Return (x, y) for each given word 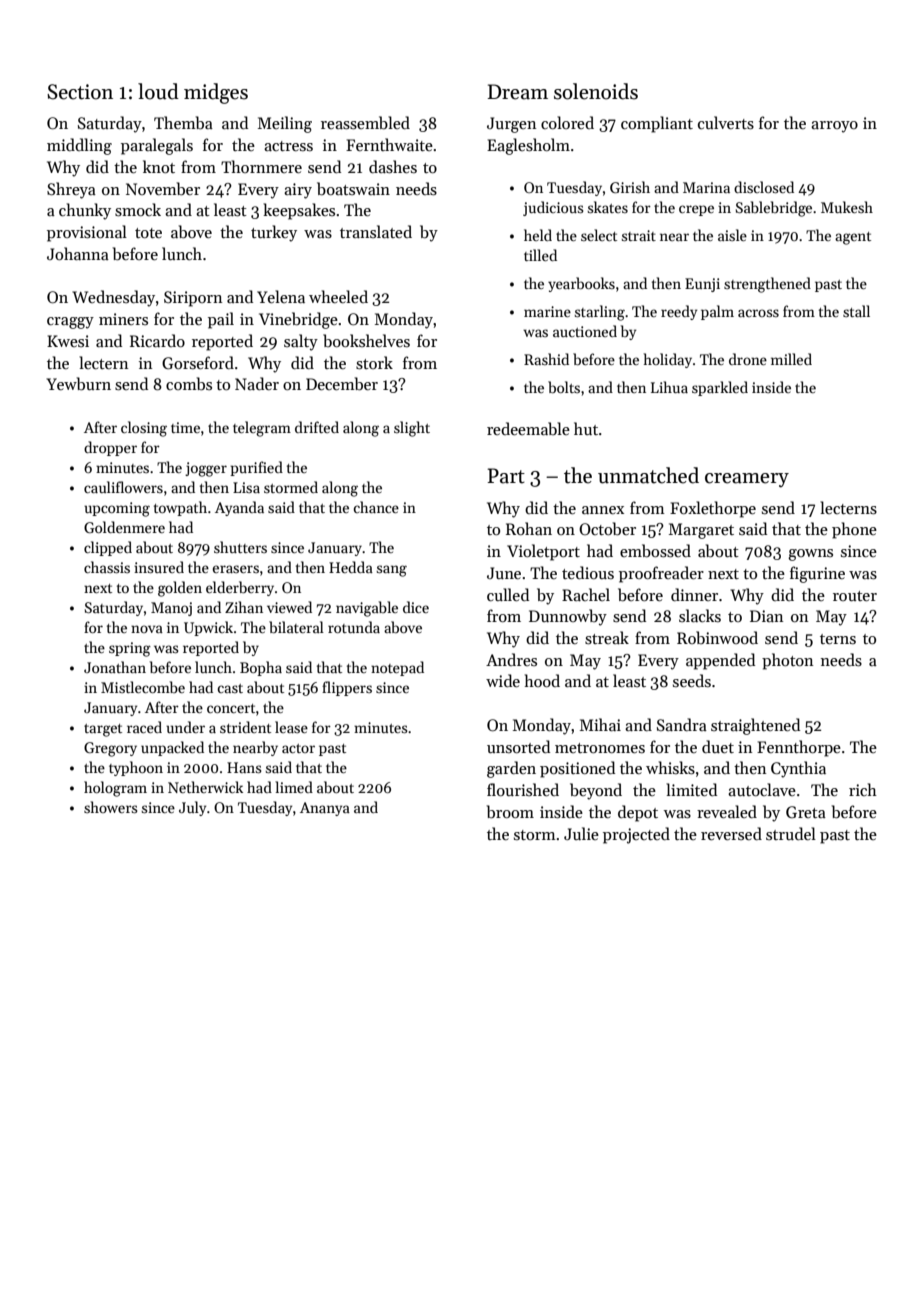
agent (853, 238)
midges (216, 93)
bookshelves (366, 340)
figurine (817, 574)
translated (376, 231)
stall (856, 311)
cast (230, 688)
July (192, 808)
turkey (274, 233)
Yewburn (78, 384)
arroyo (834, 127)
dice (416, 607)
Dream (517, 92)
